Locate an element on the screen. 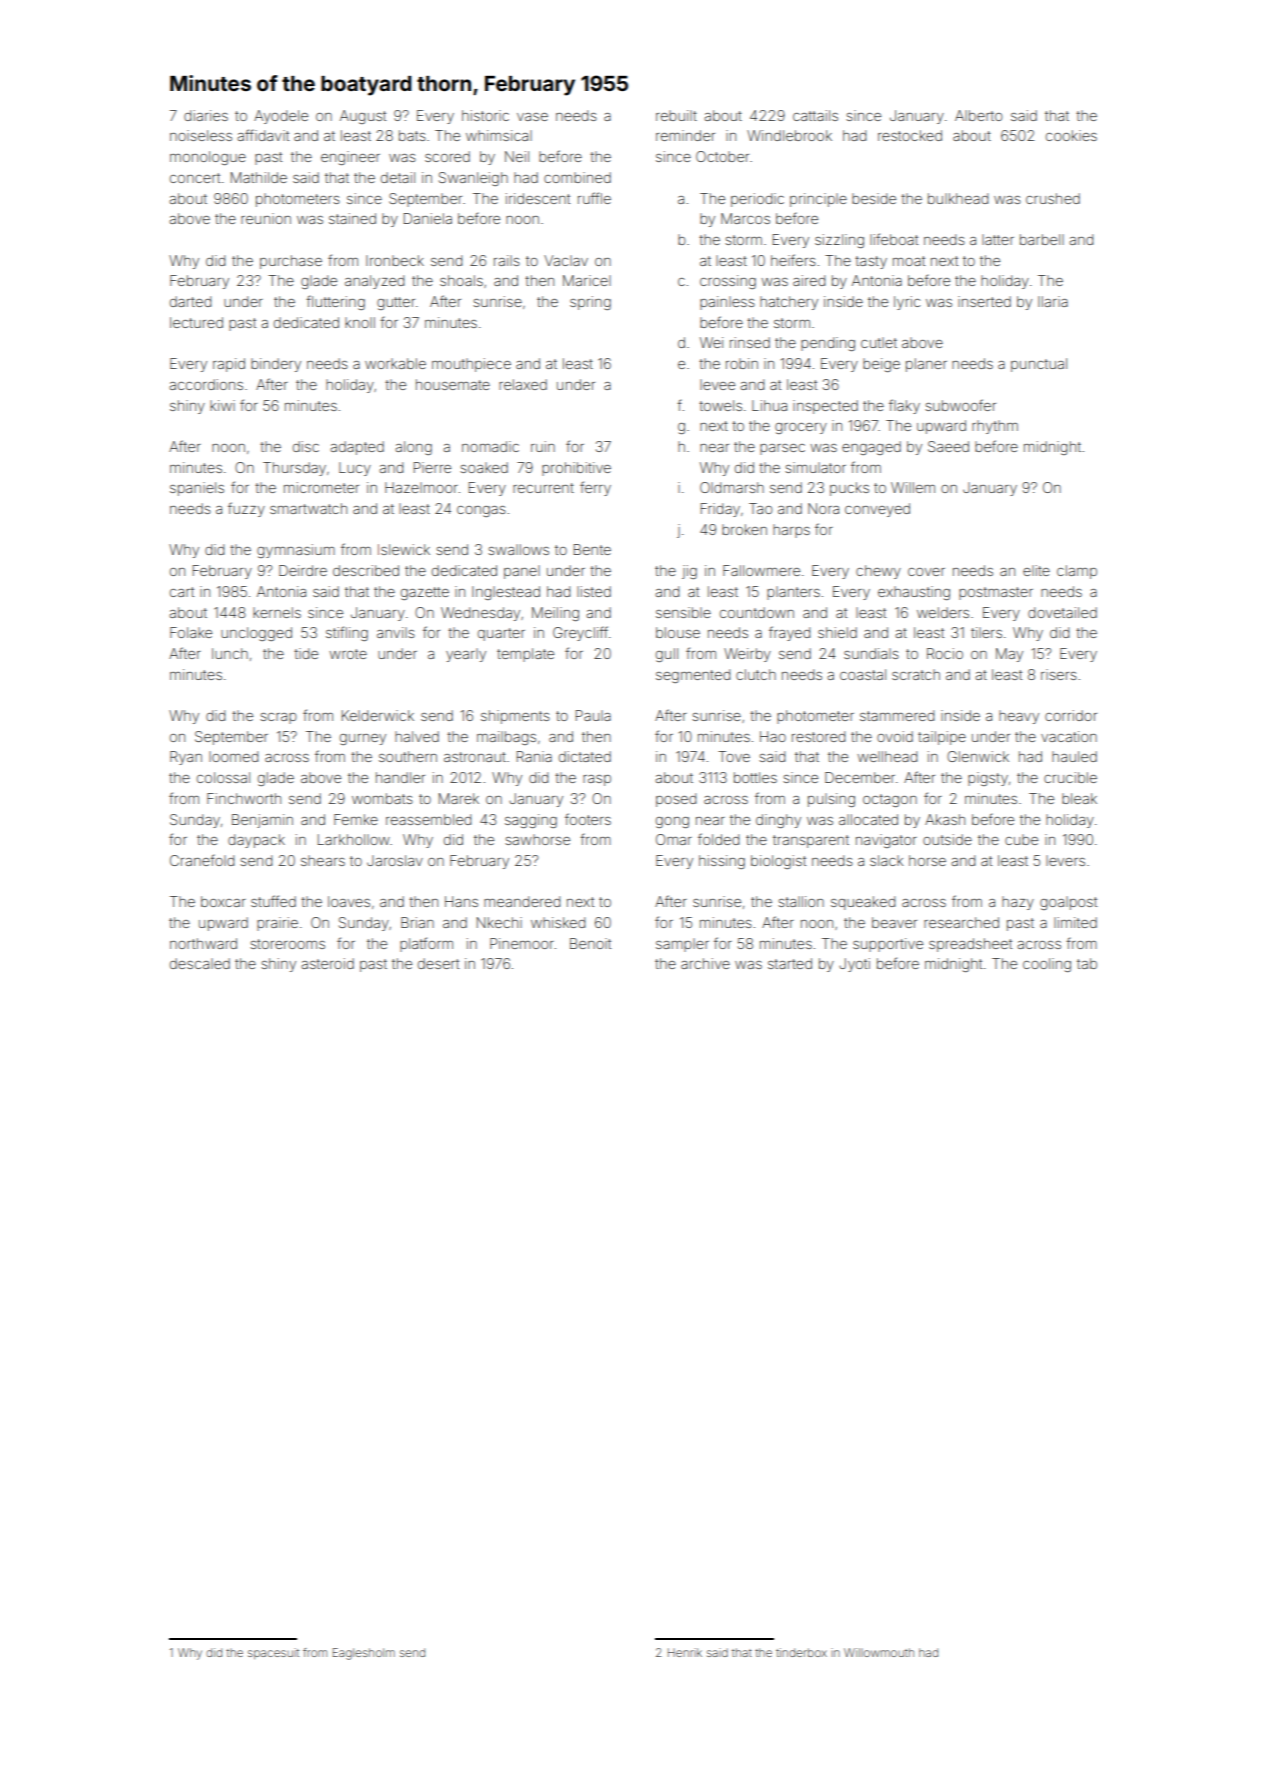 This screenshot has width=1267, height=1791. congas is located at coordinates (481, 511).
